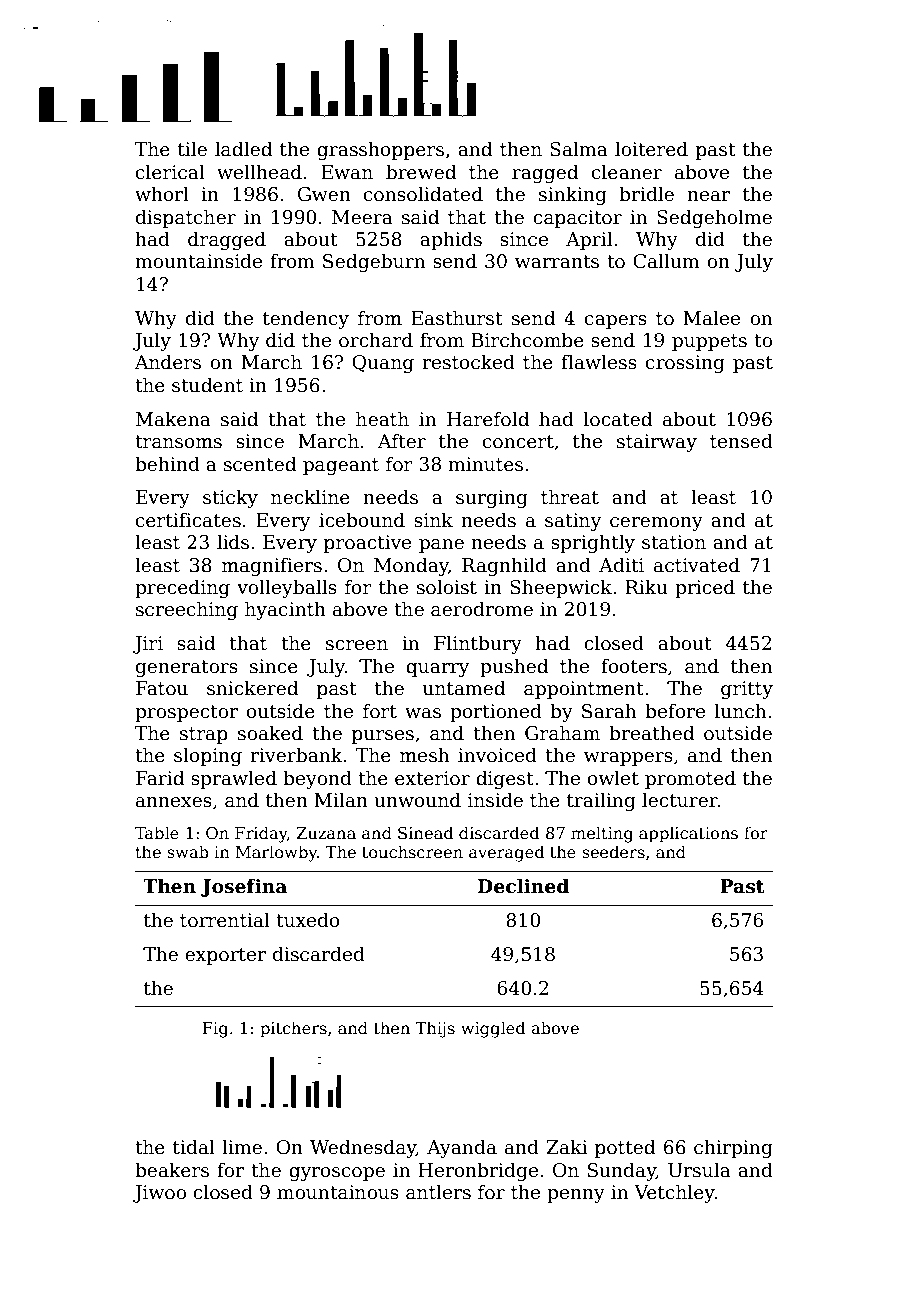 The width and height of the screenshot is (908, 1316). Describe the element at coordinates (579, 149) in the screenshot. I see `Salma` at that location.
